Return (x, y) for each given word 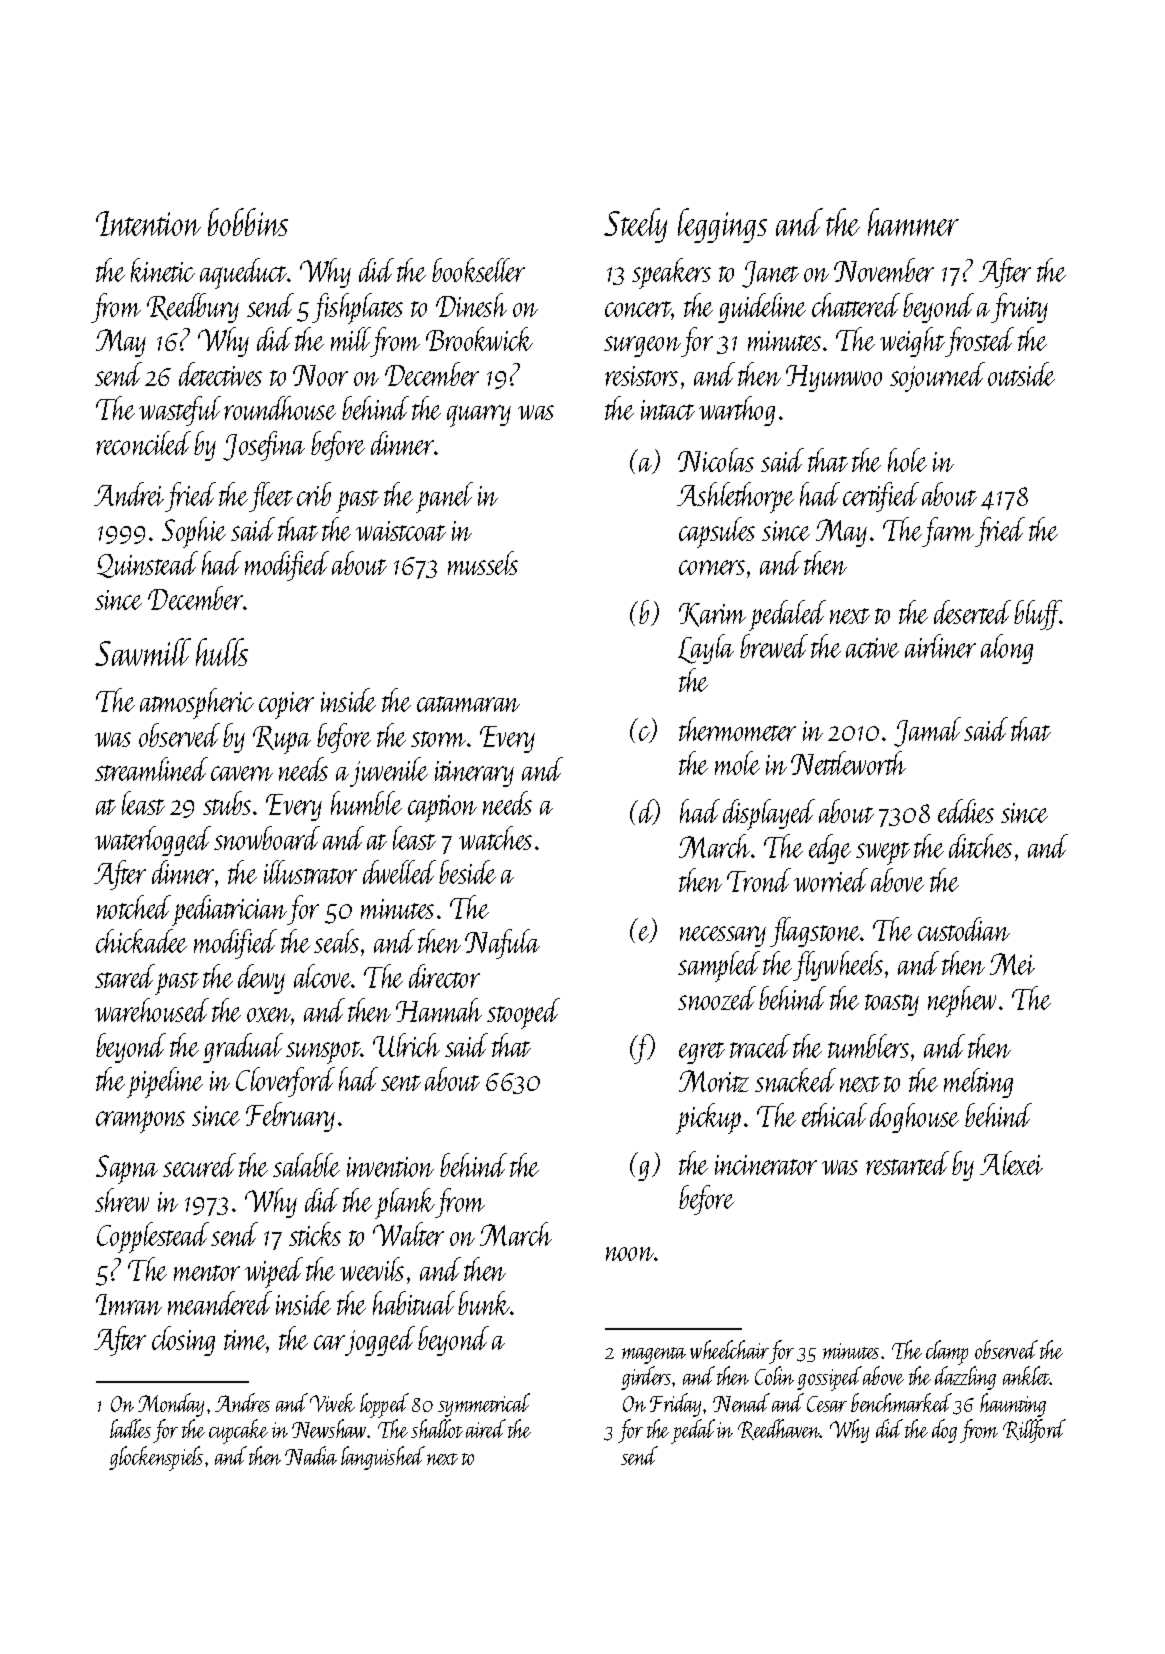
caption (442, 808)
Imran (129, 1304)
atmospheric (197, 703)
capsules (717, 532)
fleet (271, 497)
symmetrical (484, 1405)
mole (737, 763)
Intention (148, 223)
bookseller (478, 270)
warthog (737, 411)
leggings (722, 225)
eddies (966, 811)
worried (831, 880)
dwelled (399, 872)
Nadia (311, 1455)
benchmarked (901, 1402)
